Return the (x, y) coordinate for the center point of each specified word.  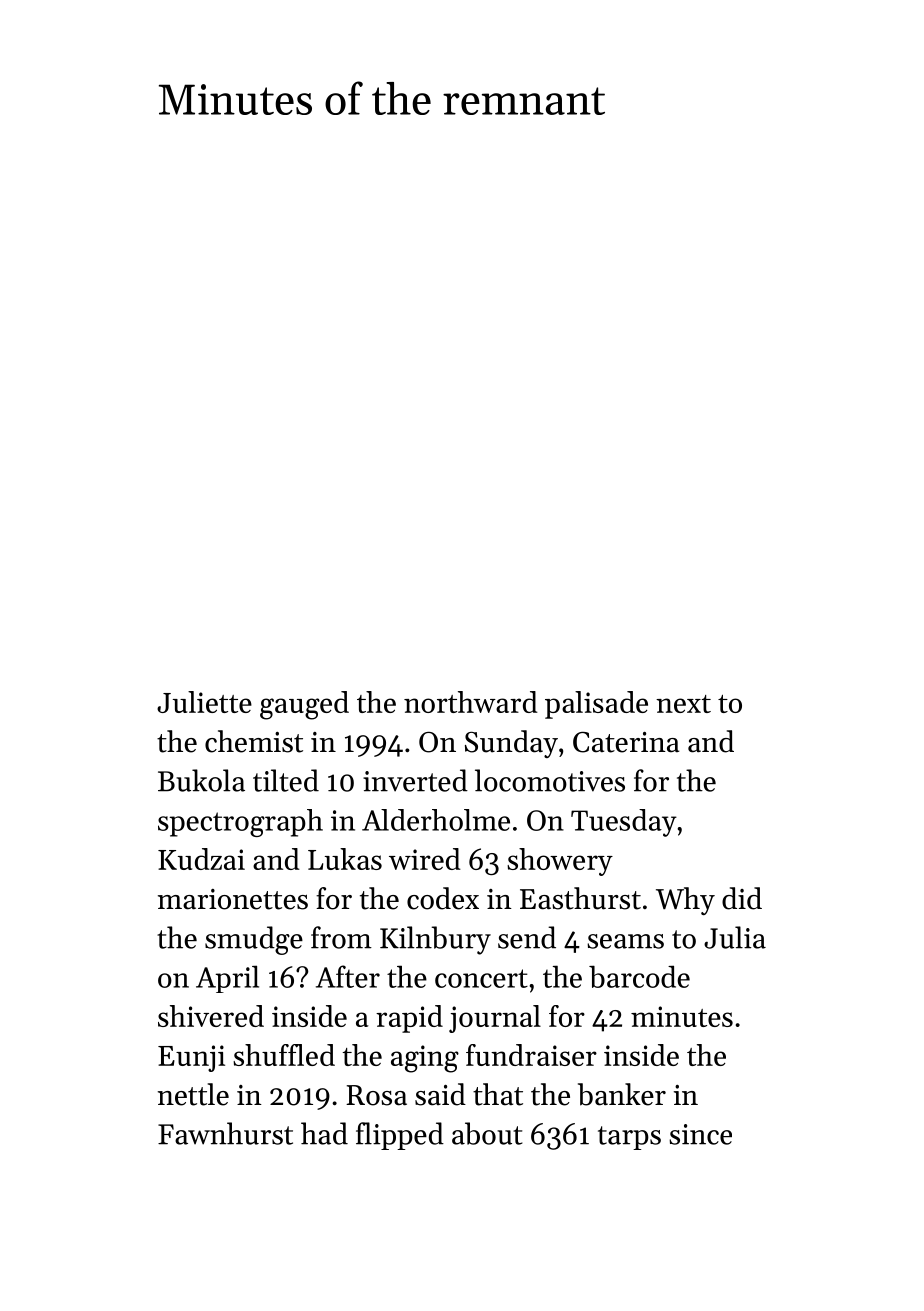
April (227, 979)
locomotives (550, 780)
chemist (254, 741)
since (700, 1134)
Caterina (626, 742)
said (440, 1094)
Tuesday (624, 823)
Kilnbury (435, 940)
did (742, 898)
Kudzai (201, 859)
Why (685, 901)
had (324, 1133)
